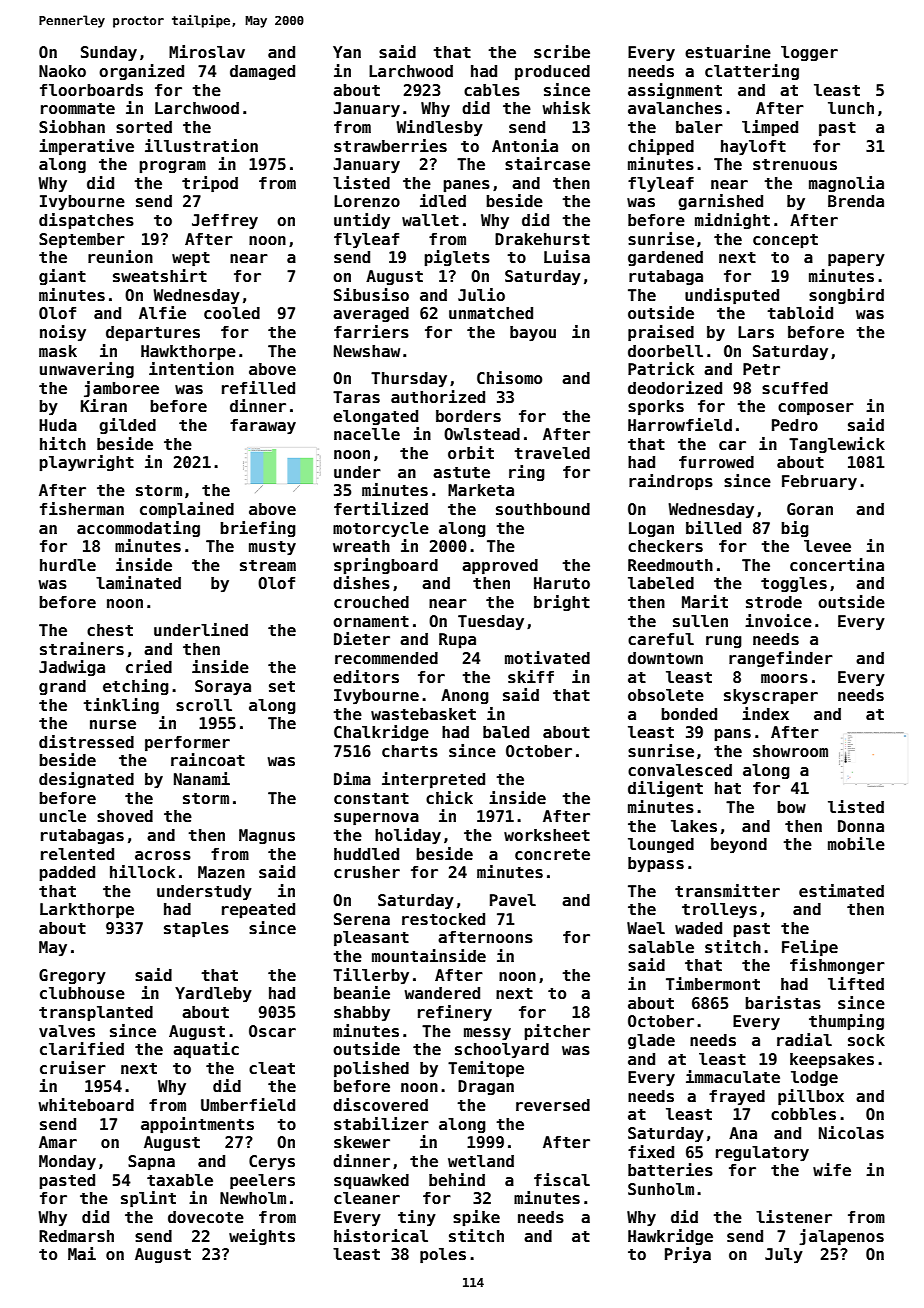 Image resolution: width=924 pixels, height=1308 pixels. What do you see at coordinates (457, 258) in the document?
I see `piglets` at bounding box center [457, 258].
